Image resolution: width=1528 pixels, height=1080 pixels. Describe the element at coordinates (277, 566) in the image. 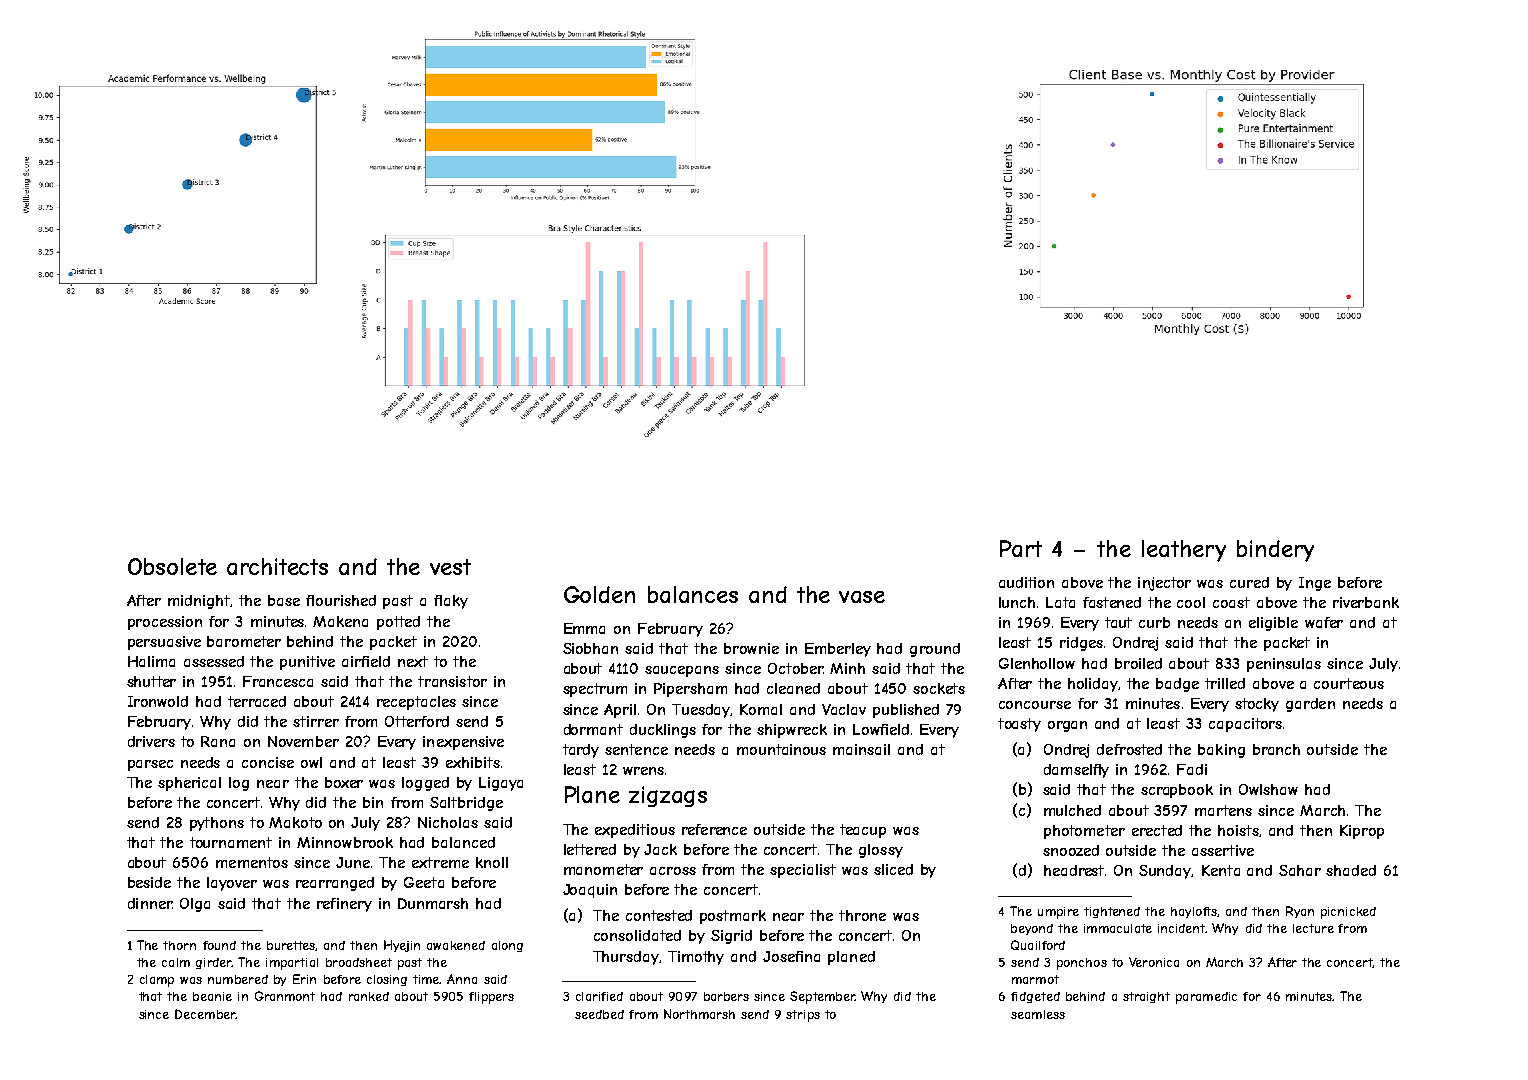

I see `architects` at that location.
